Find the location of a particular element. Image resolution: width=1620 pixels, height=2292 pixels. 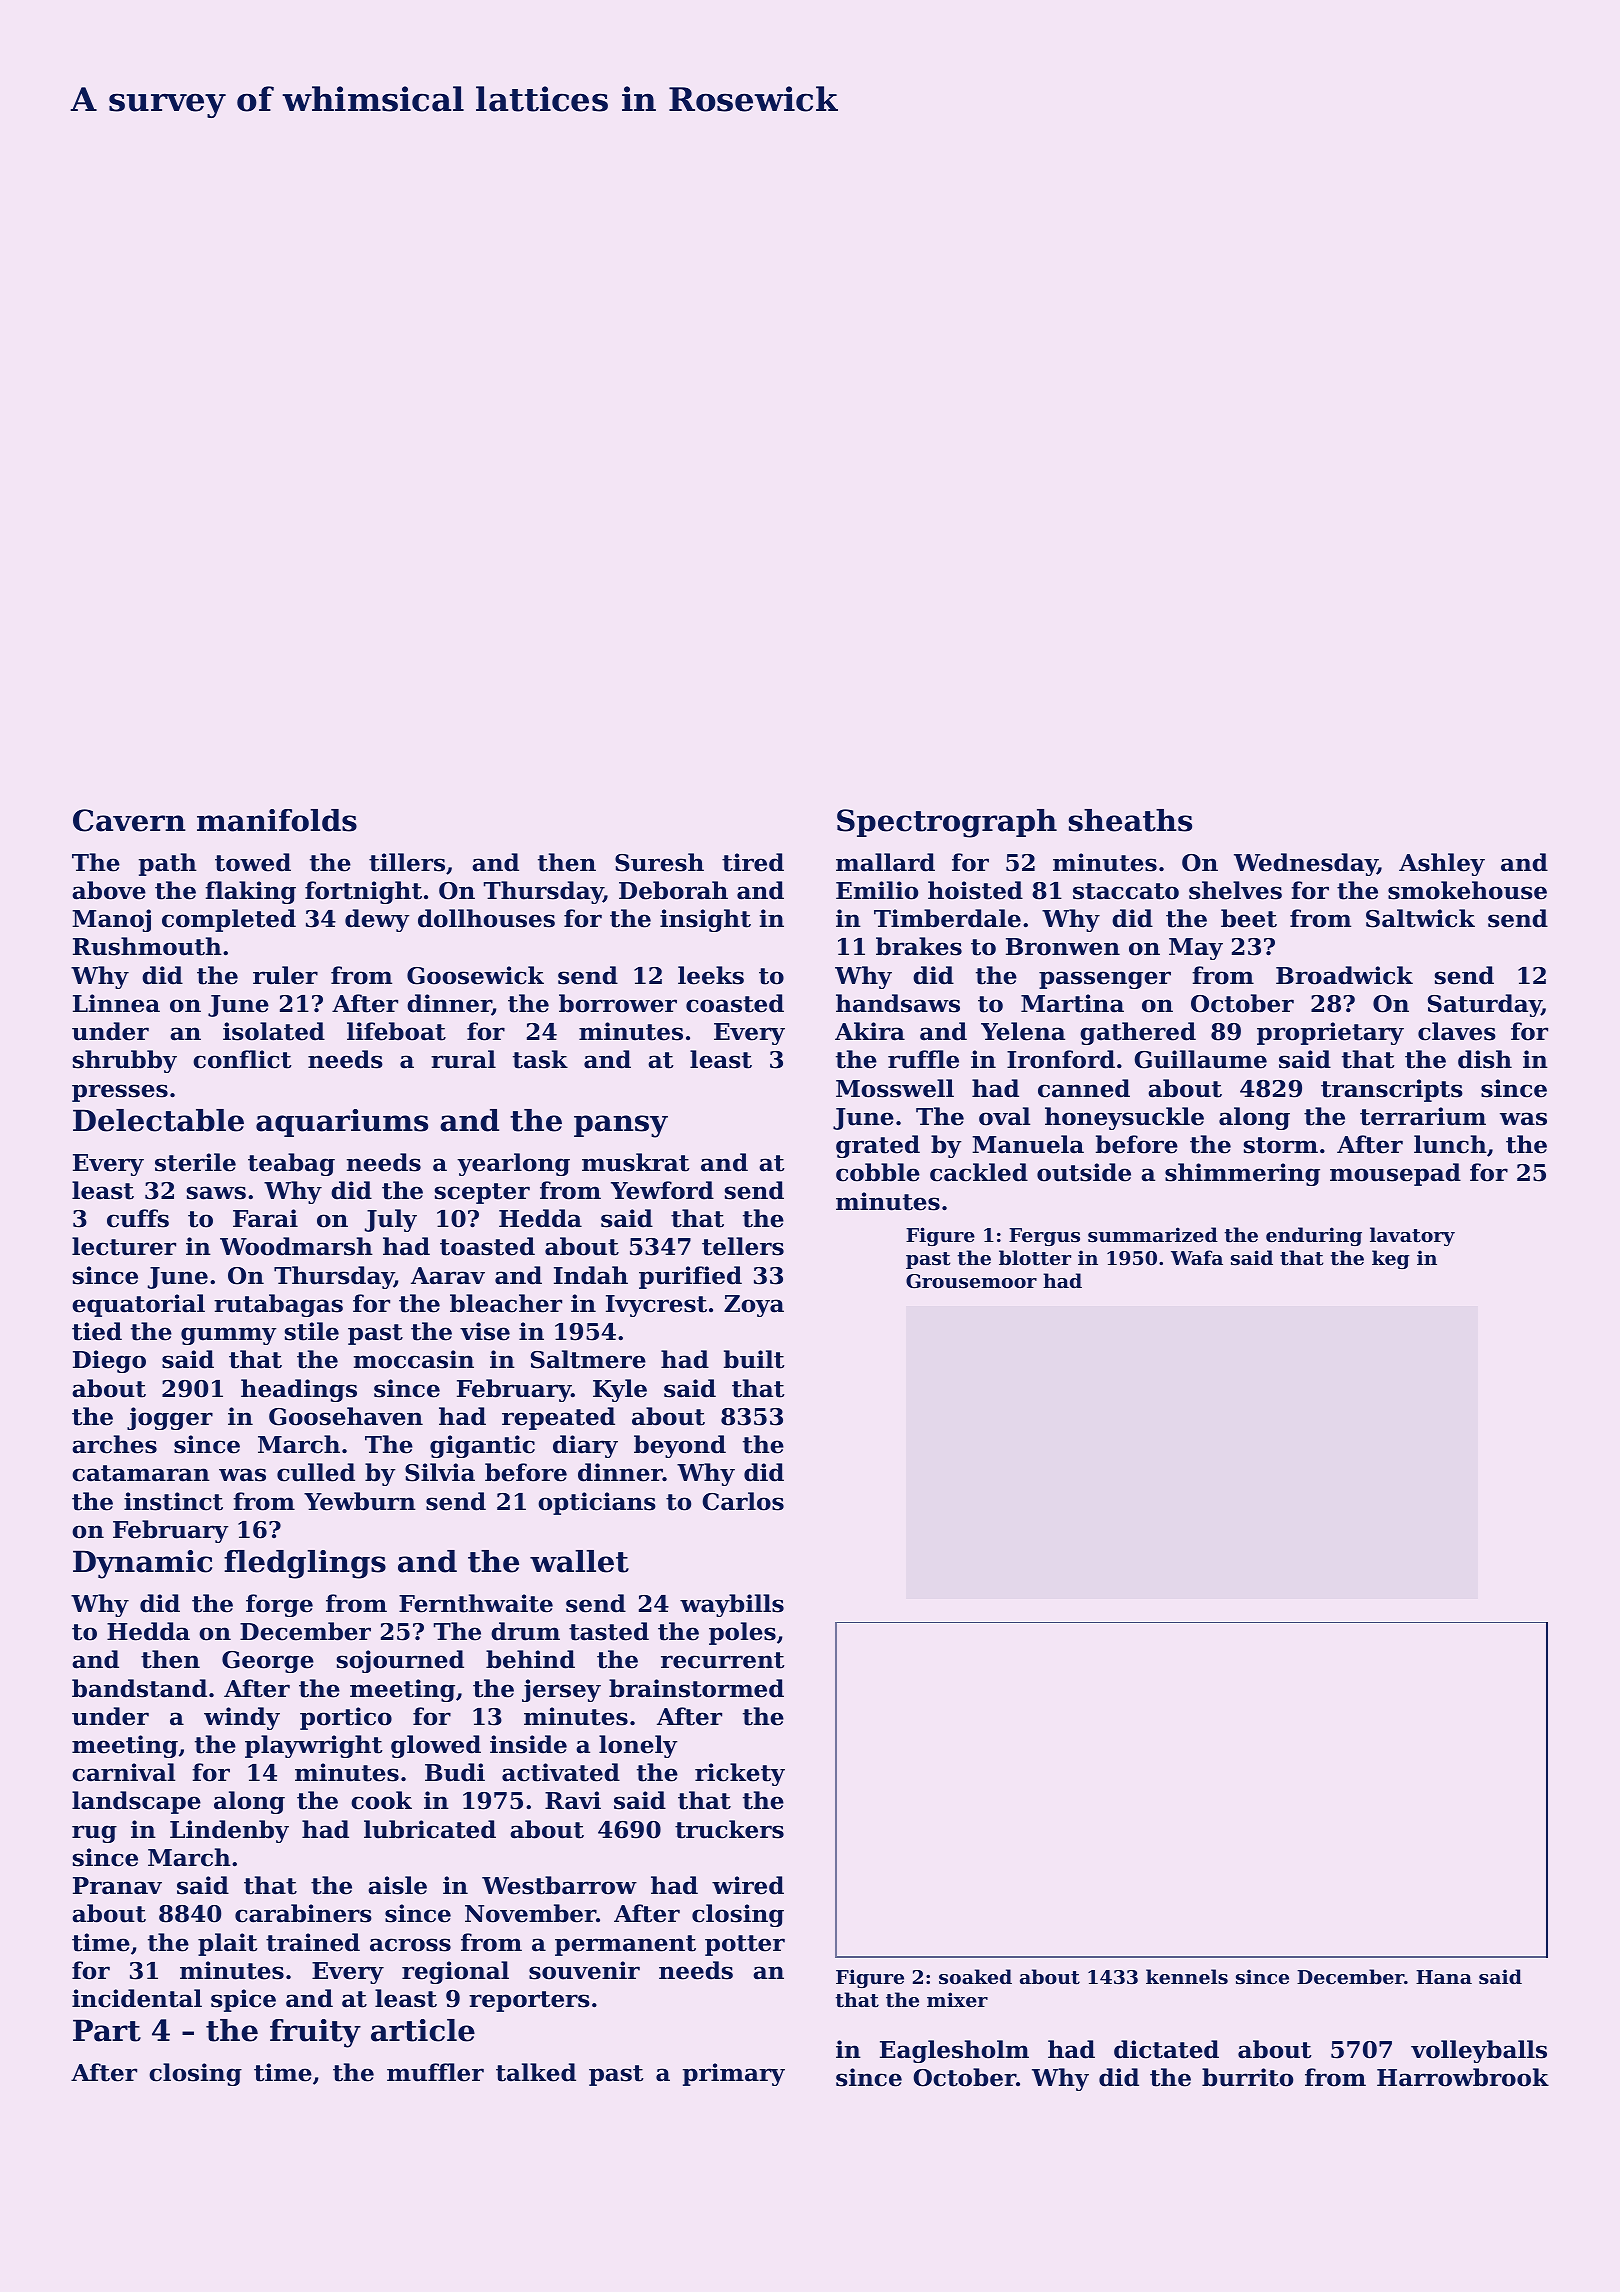

muffler is located at coordinates (435, 2072).
